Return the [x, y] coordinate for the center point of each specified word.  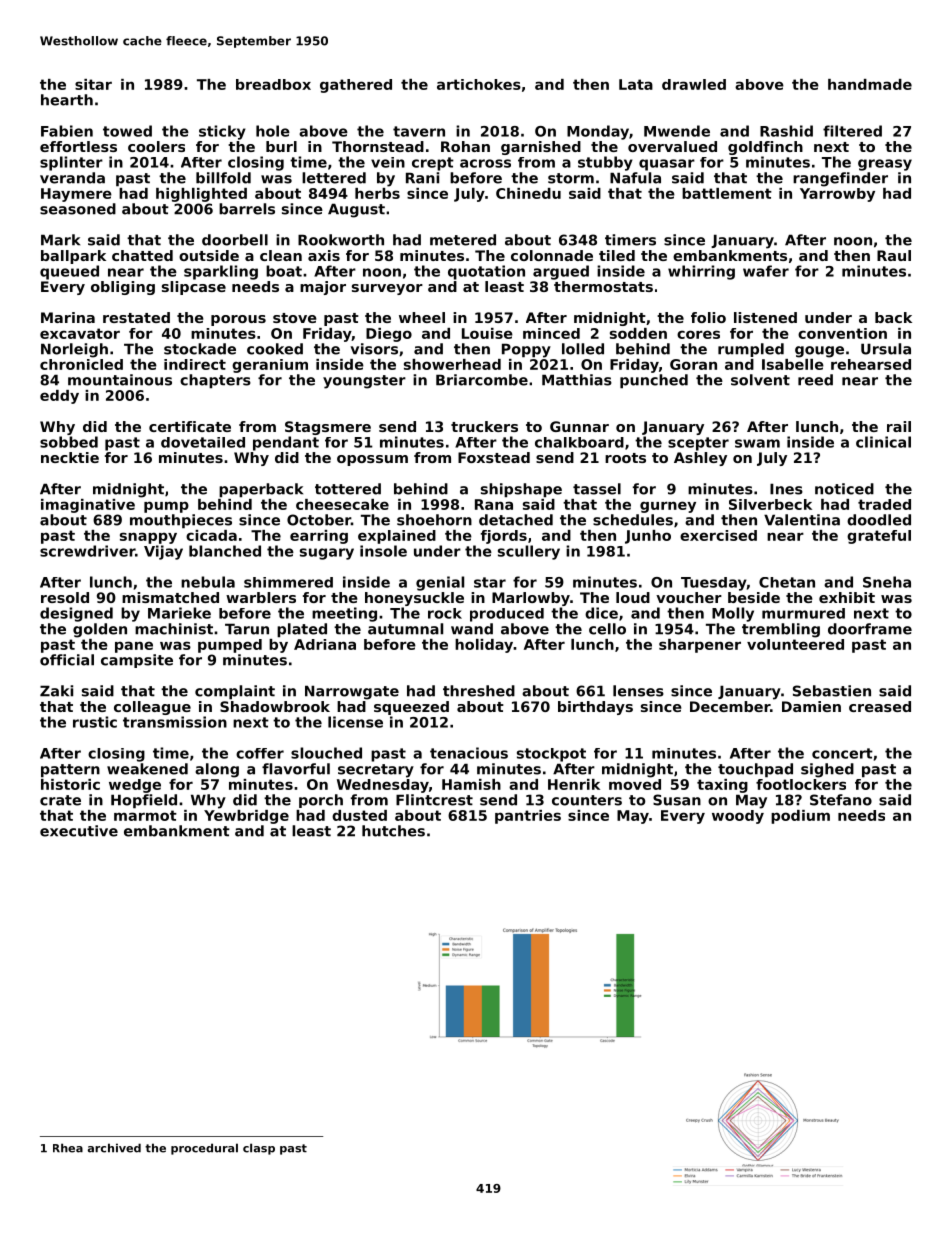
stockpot [551, 755]
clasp [259, 1149]
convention [842, 333]
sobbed [69, 442]
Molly [733, 614]
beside [754, 597]
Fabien [67, 131]
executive [79, 831]
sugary [327, 554]
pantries [528, 817]
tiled [617, 255]
